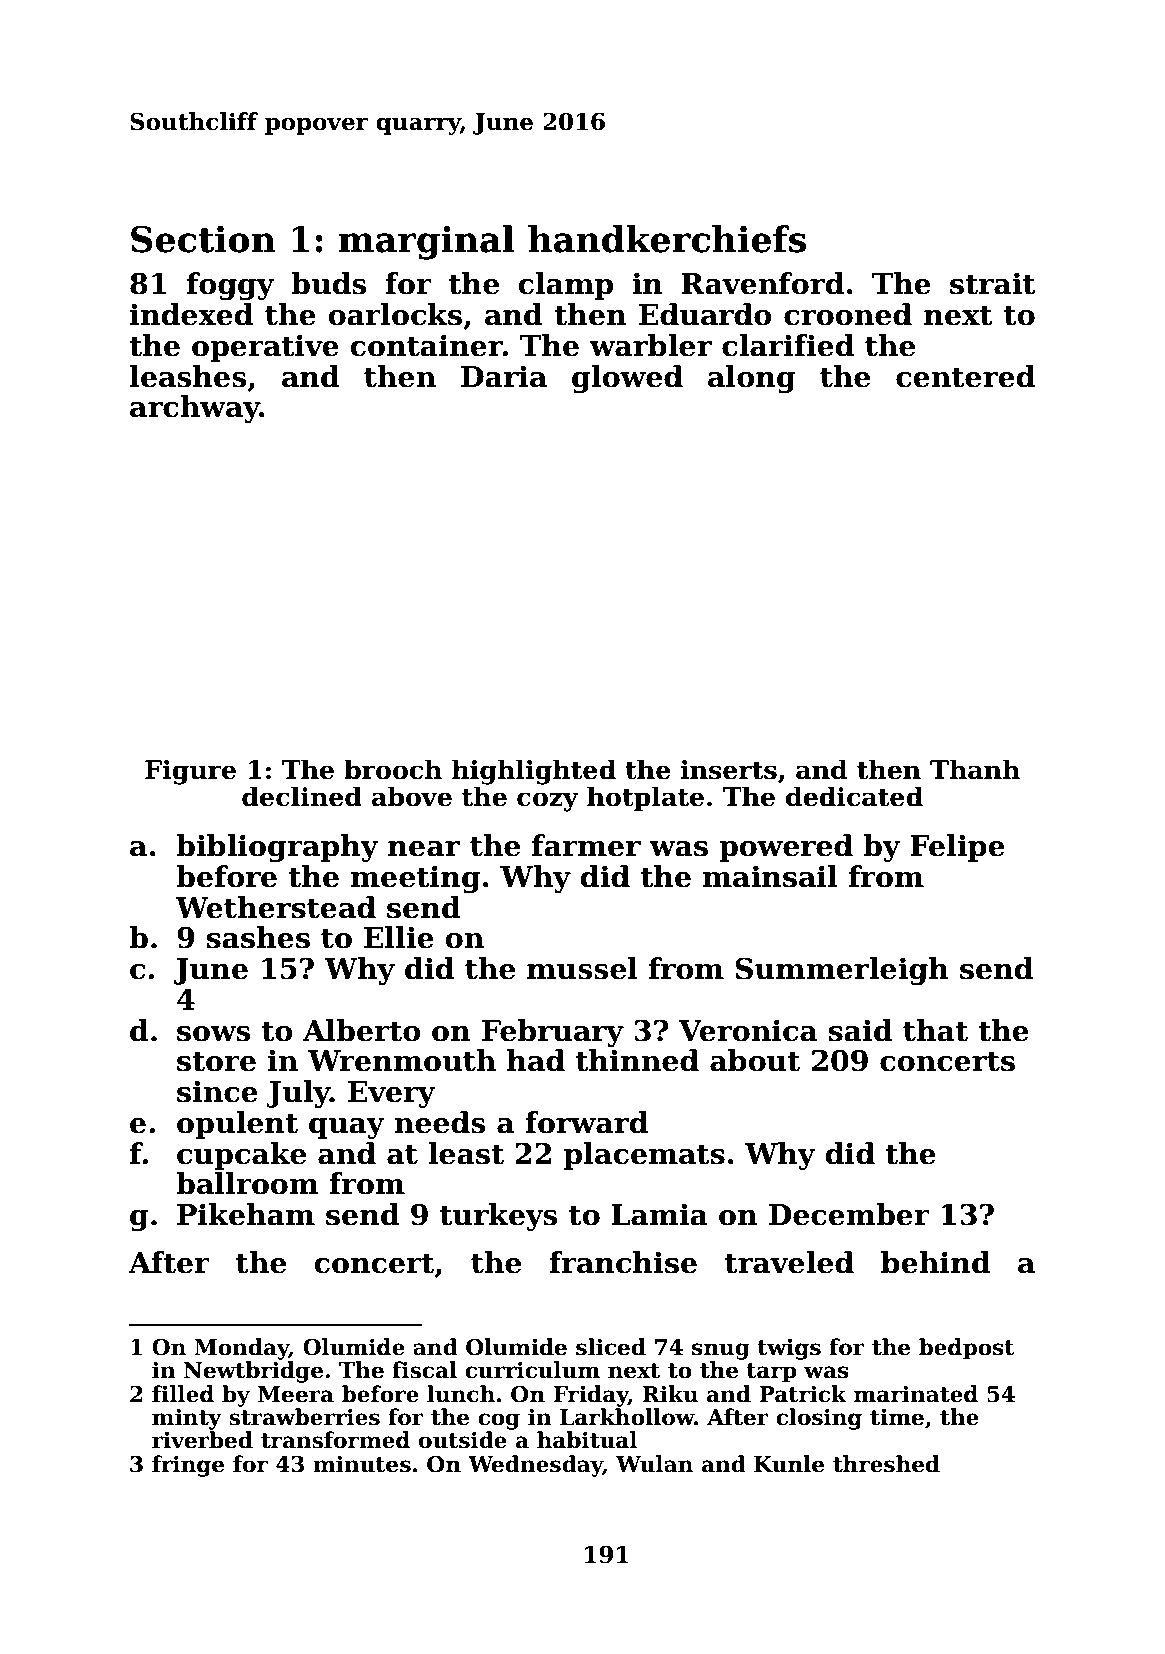 This document has height=1654, width=1165. What do you see at coordinates (965, 376) in the document?
I see `centered` at bounding box center [965, 376].
